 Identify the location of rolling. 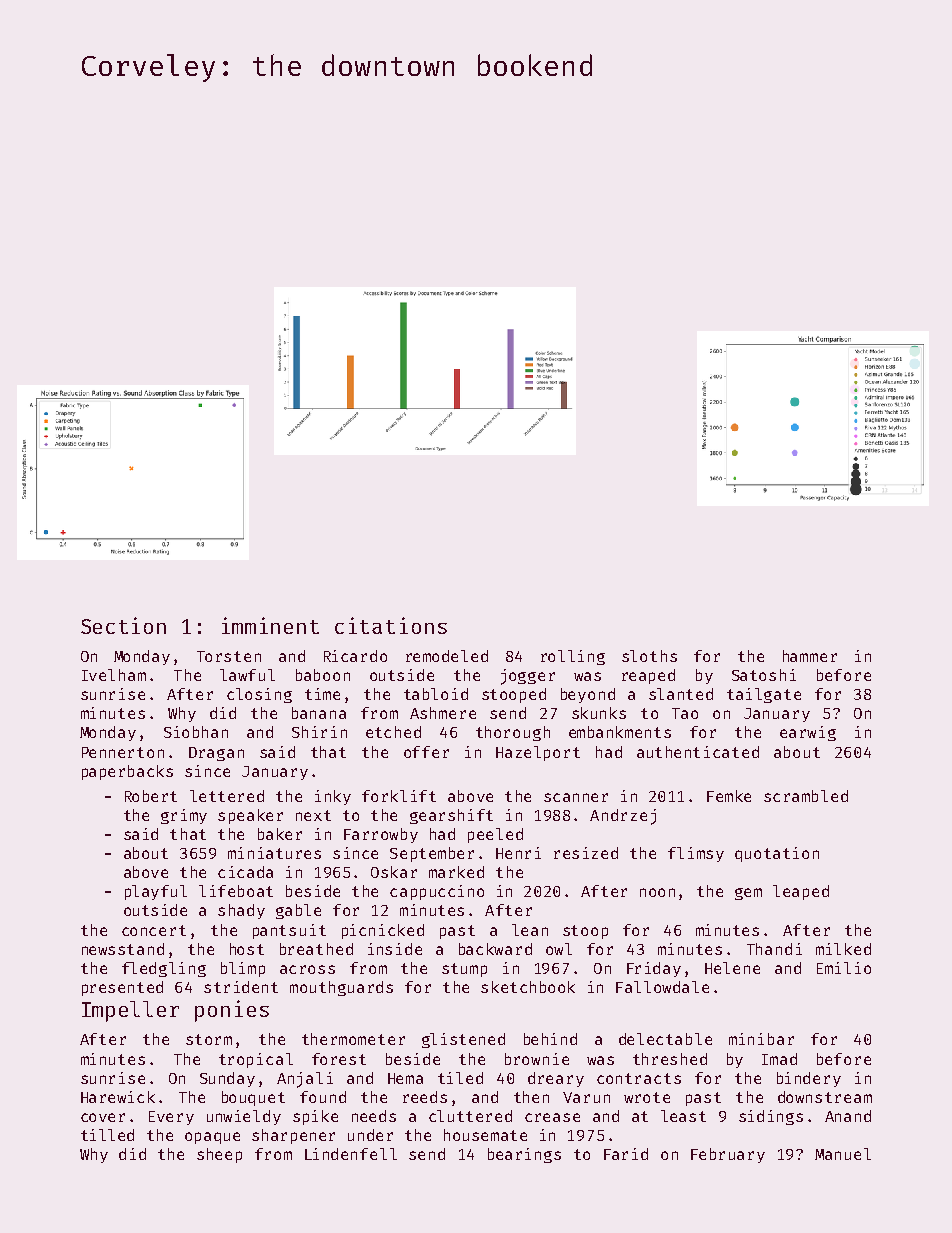
(573, 657).
